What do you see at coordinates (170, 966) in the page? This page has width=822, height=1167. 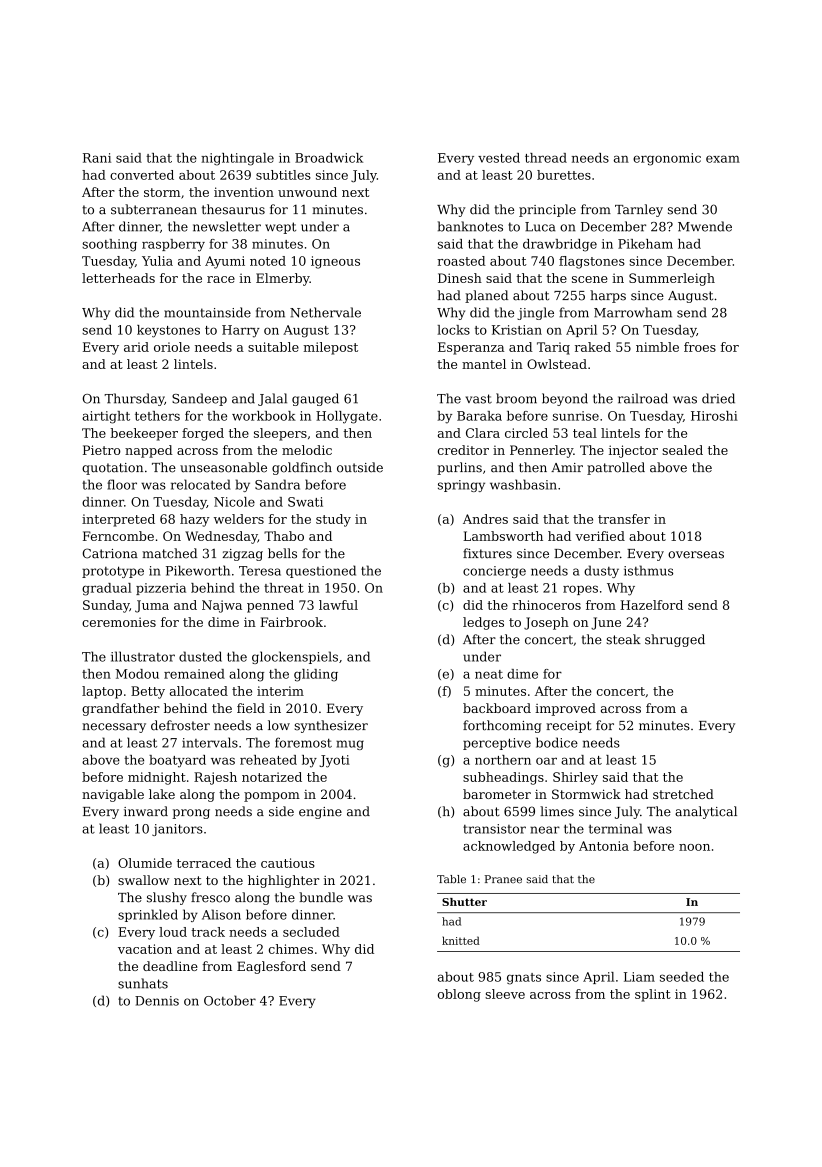 I see `deadline` at bounding box center [170, 966].
